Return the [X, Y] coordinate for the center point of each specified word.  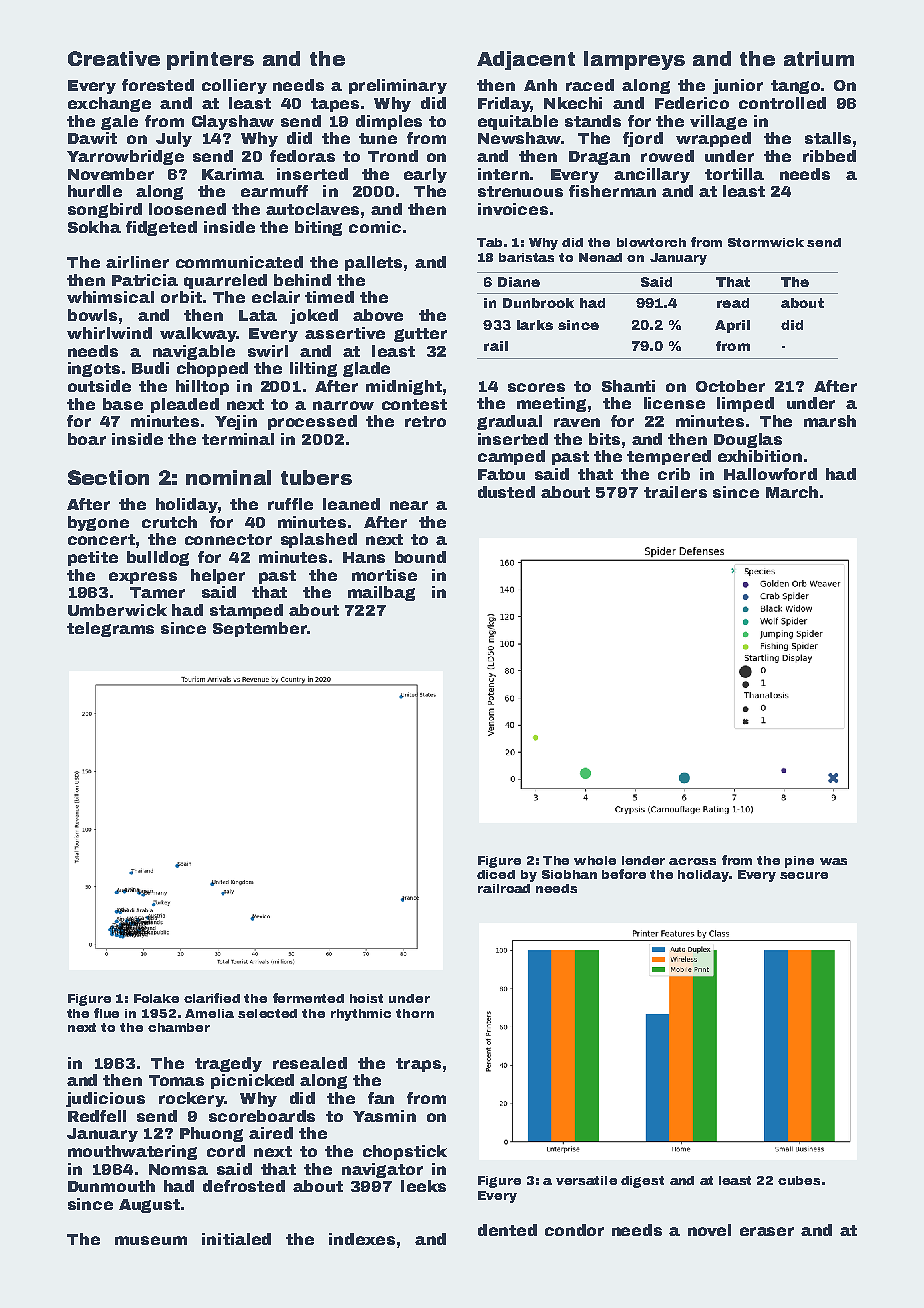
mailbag [381, 593]
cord [226, 1151]
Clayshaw [233, 122]
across [692, 861]
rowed [667, 156]
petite [93, 558]
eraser [767, 1231]
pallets [373, 263]
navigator [382, 1170]
